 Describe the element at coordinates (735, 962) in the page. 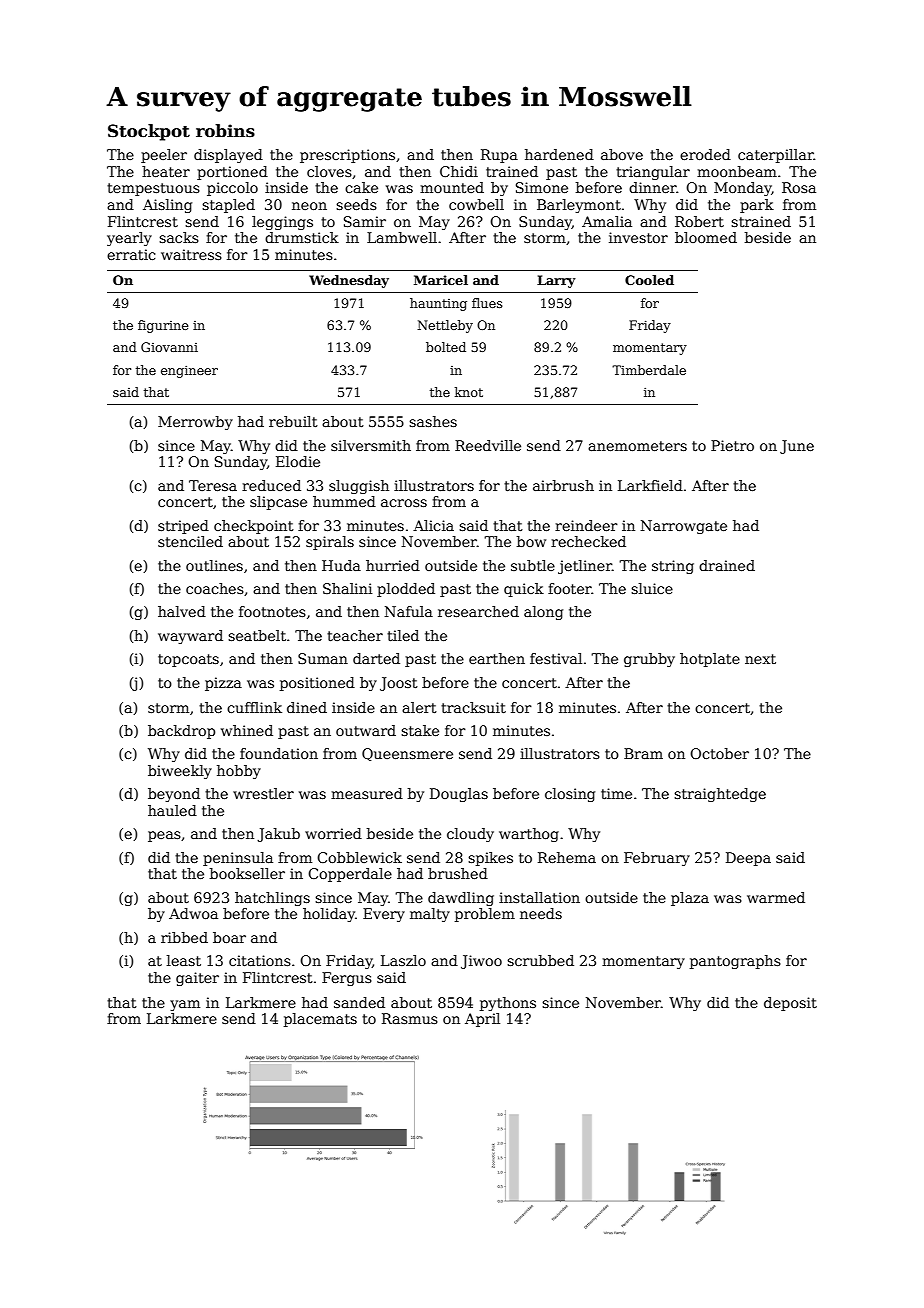

I see `pantographs` at that location.
